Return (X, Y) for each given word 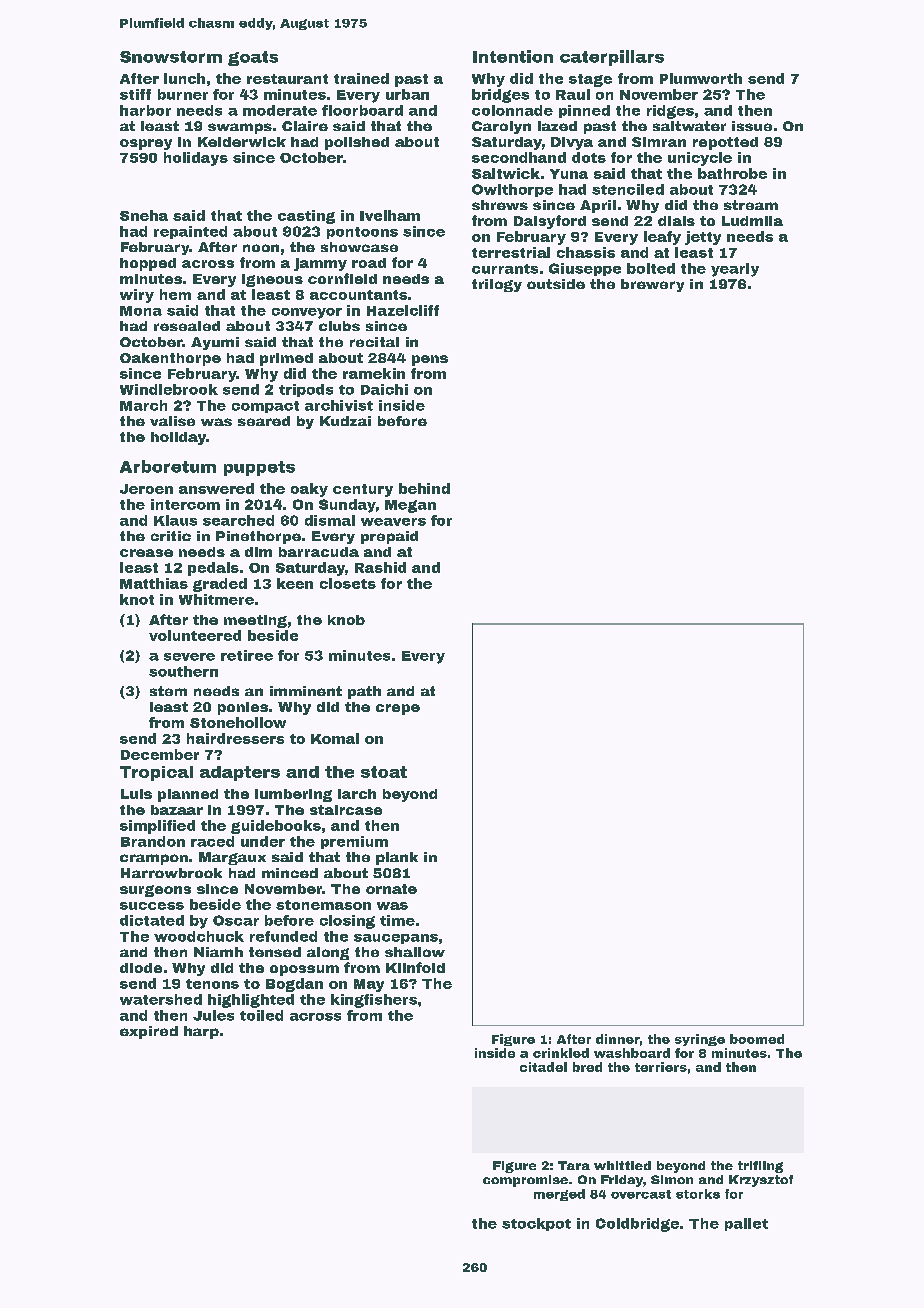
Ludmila (752, 221)
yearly (735, 270)
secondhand (519, 157)
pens (430, 360)
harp (201, 1032)
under (263, 841)
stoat (384, 772)
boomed (757, 1039)
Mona (141, 311)
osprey (146, 144)
